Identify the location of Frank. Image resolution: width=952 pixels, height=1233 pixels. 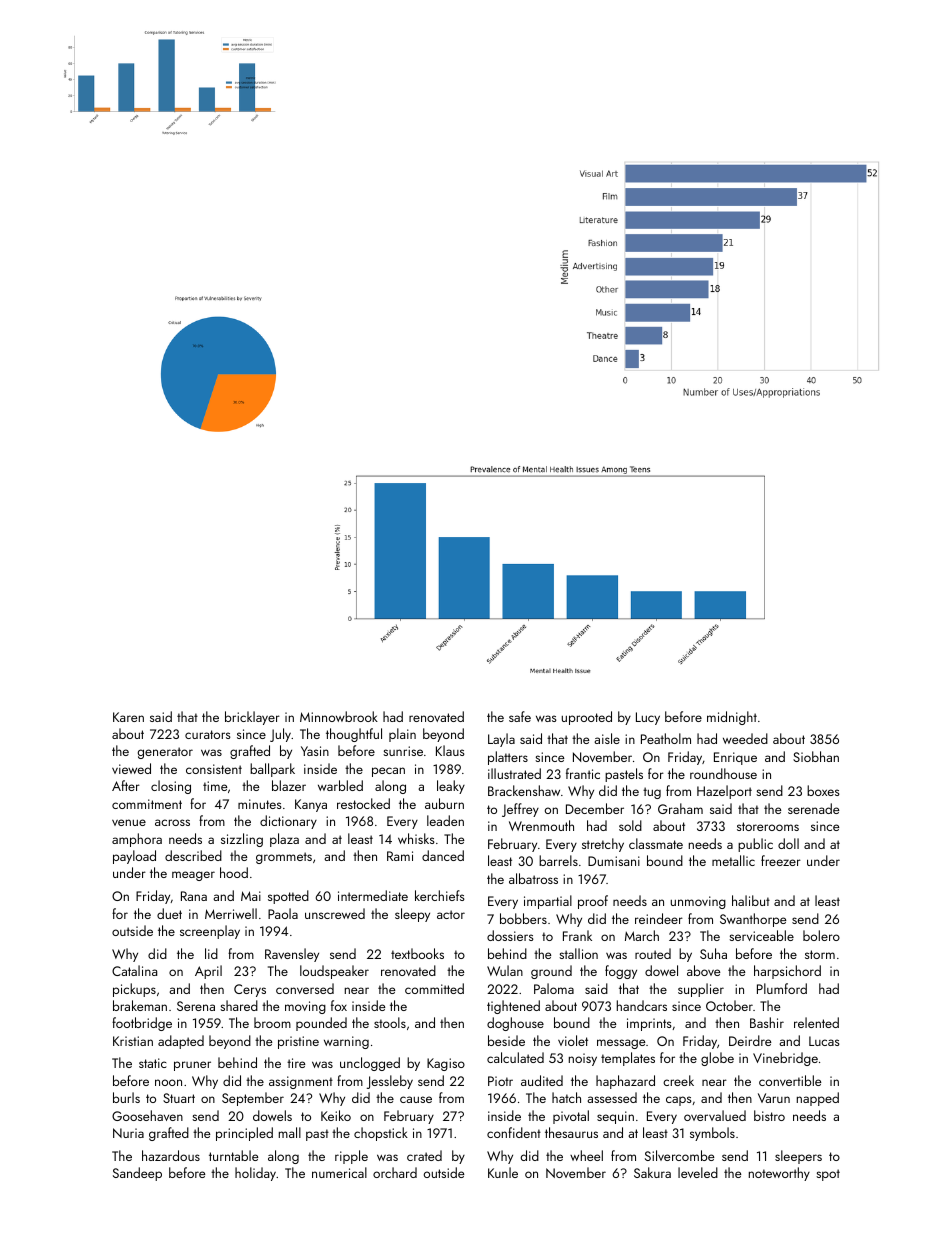
(577, 935).
